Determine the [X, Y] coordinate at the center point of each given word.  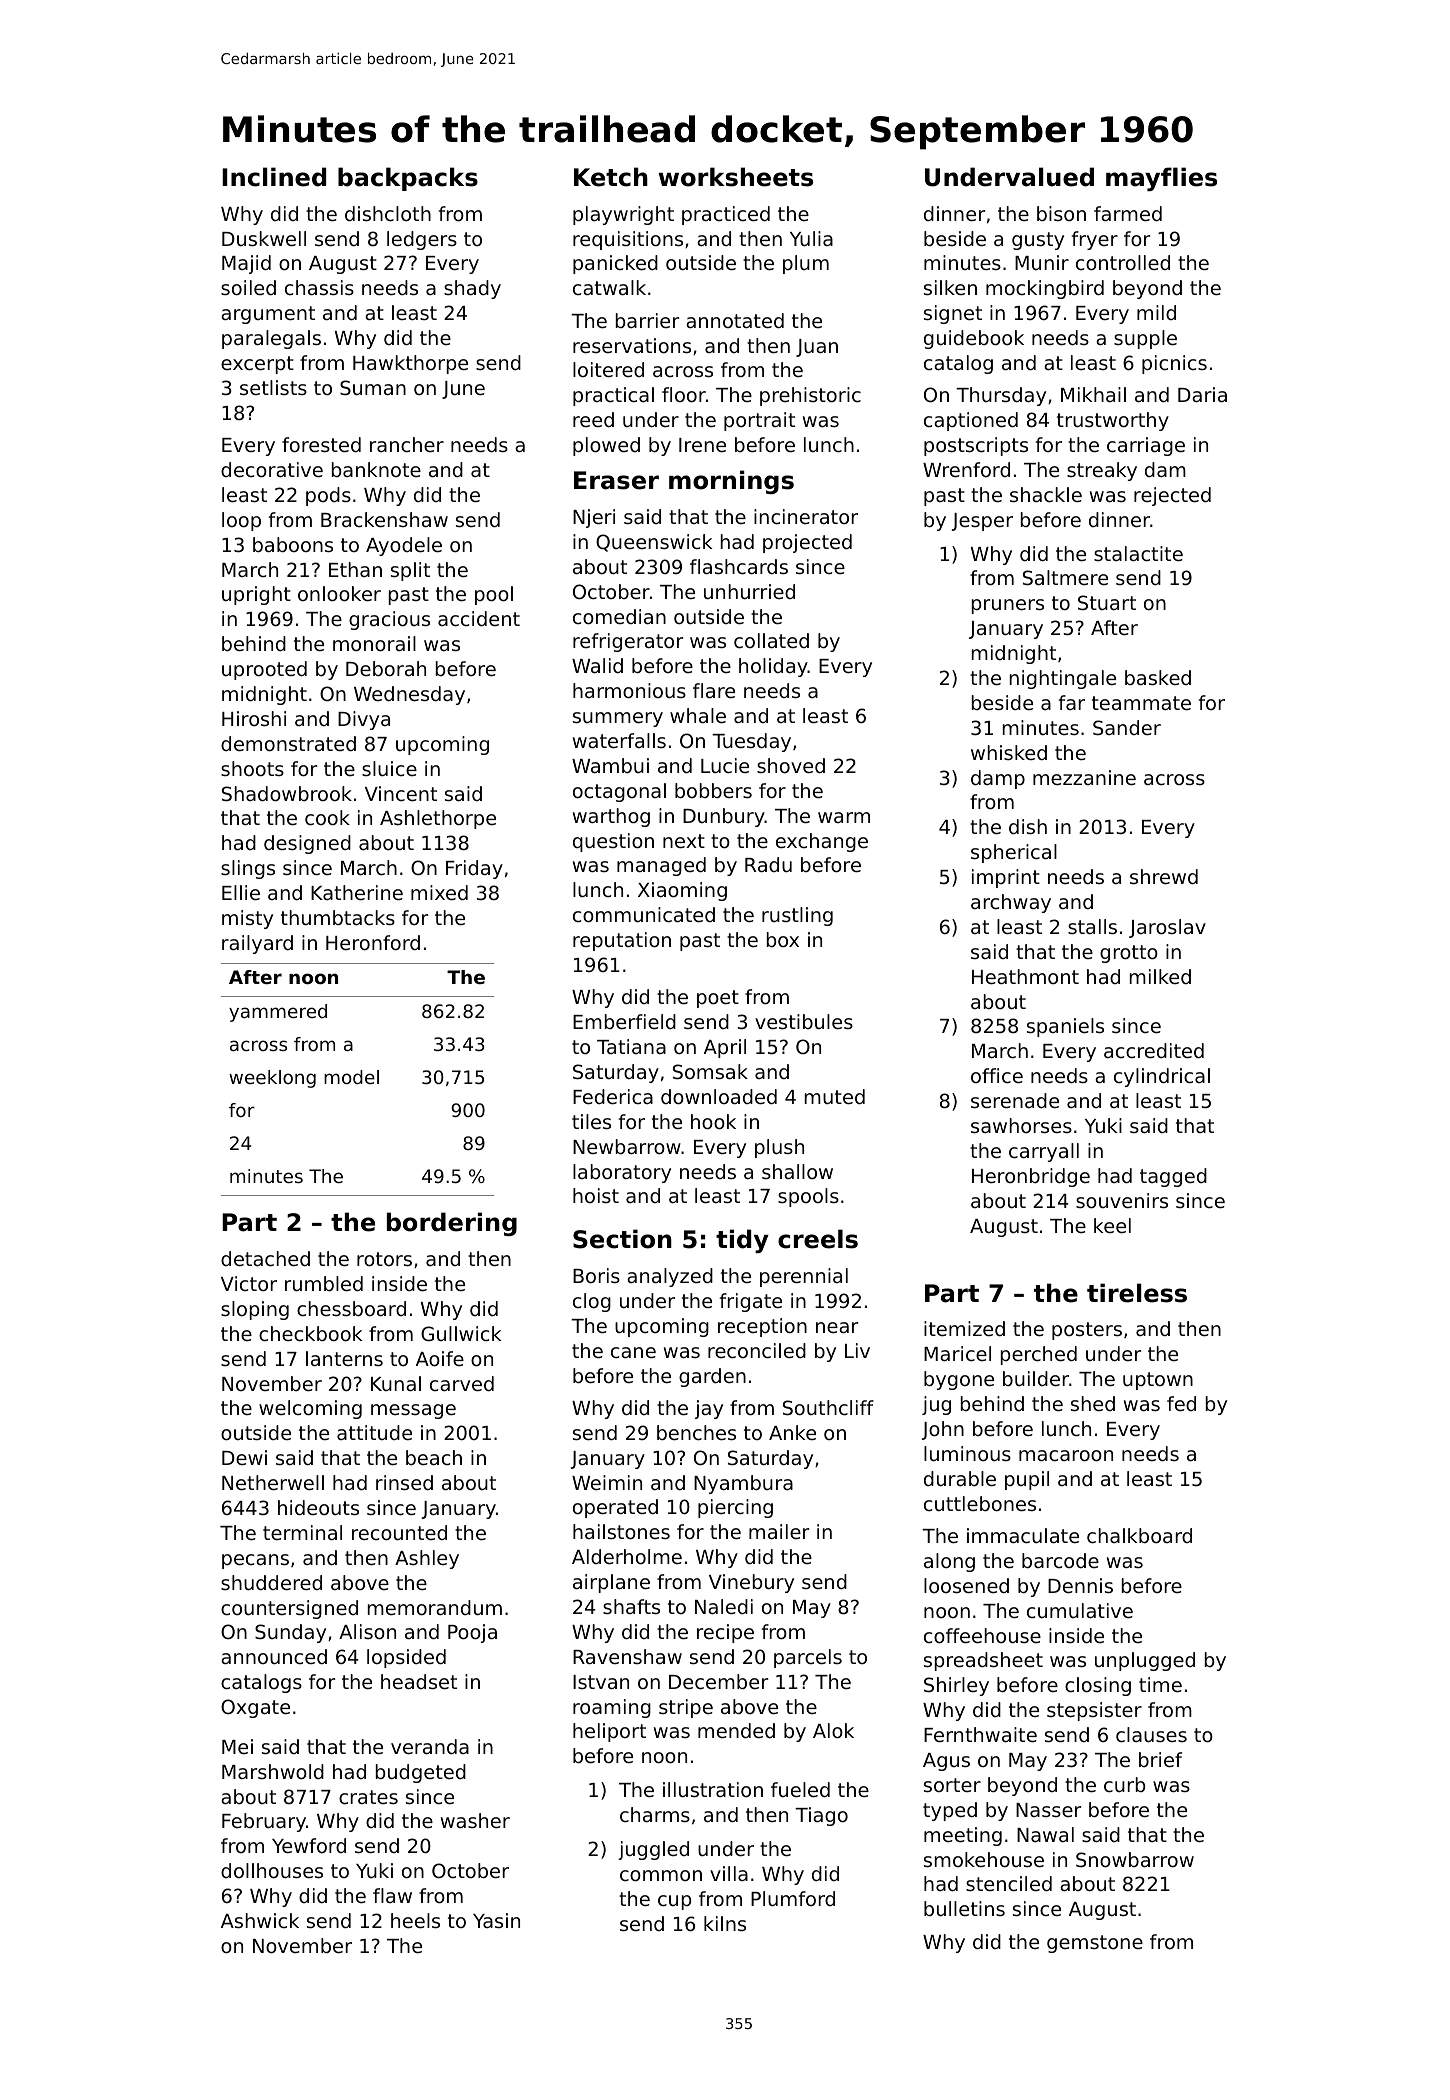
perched [1039, 1355]
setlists [273, 387]
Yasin [496, 1920]
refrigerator [628, 642]
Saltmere [1065, 577]
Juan [817, 348]
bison [1061, 213]
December [718, 1681]
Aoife [440, 1358]
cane [633, 1352]
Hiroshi [254, 718]
